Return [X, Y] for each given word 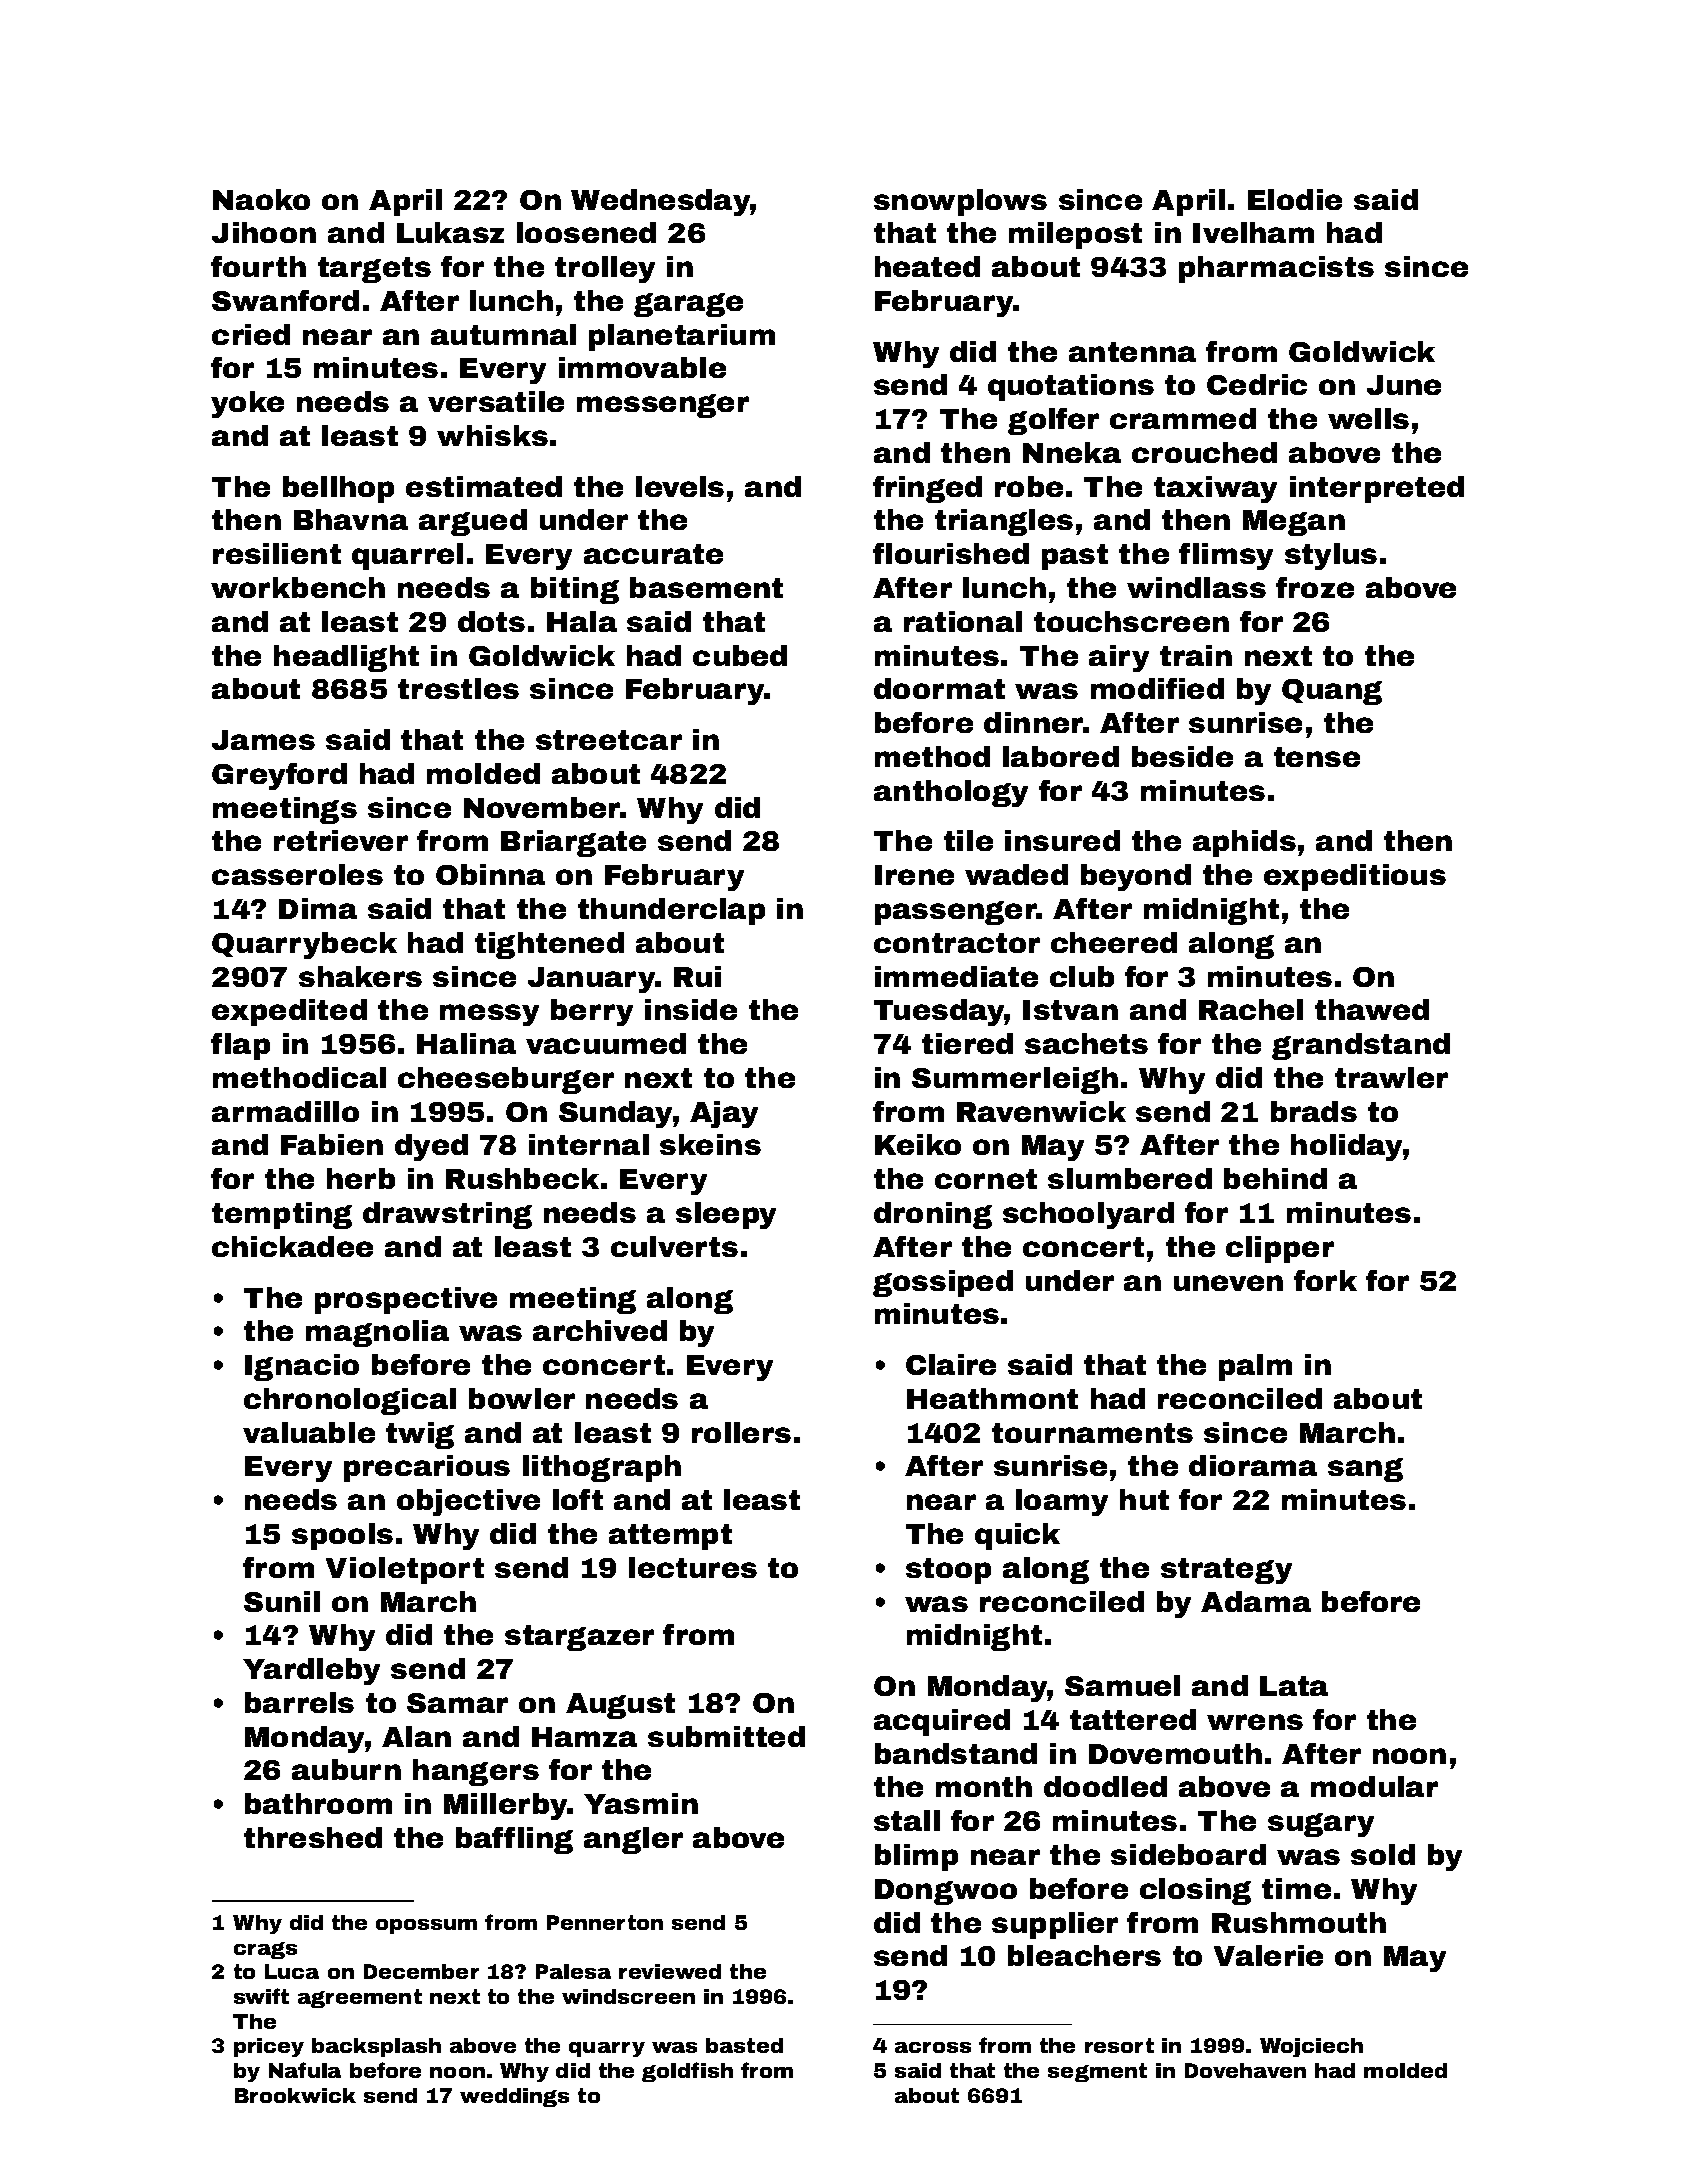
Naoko [261, 199]
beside [1182, 756]
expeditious [1355, 877]
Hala [582, 621]
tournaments [1092, 1433]
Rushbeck [522, 1178]
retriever [341, 840]
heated [927, 266]
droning [933, 1215]
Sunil [282, 1601]
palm [1255, 1367]
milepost [1075, 235]
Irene [914, 875]
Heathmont [992, 1398]
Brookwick [295, 2095]
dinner [1033, 722]
